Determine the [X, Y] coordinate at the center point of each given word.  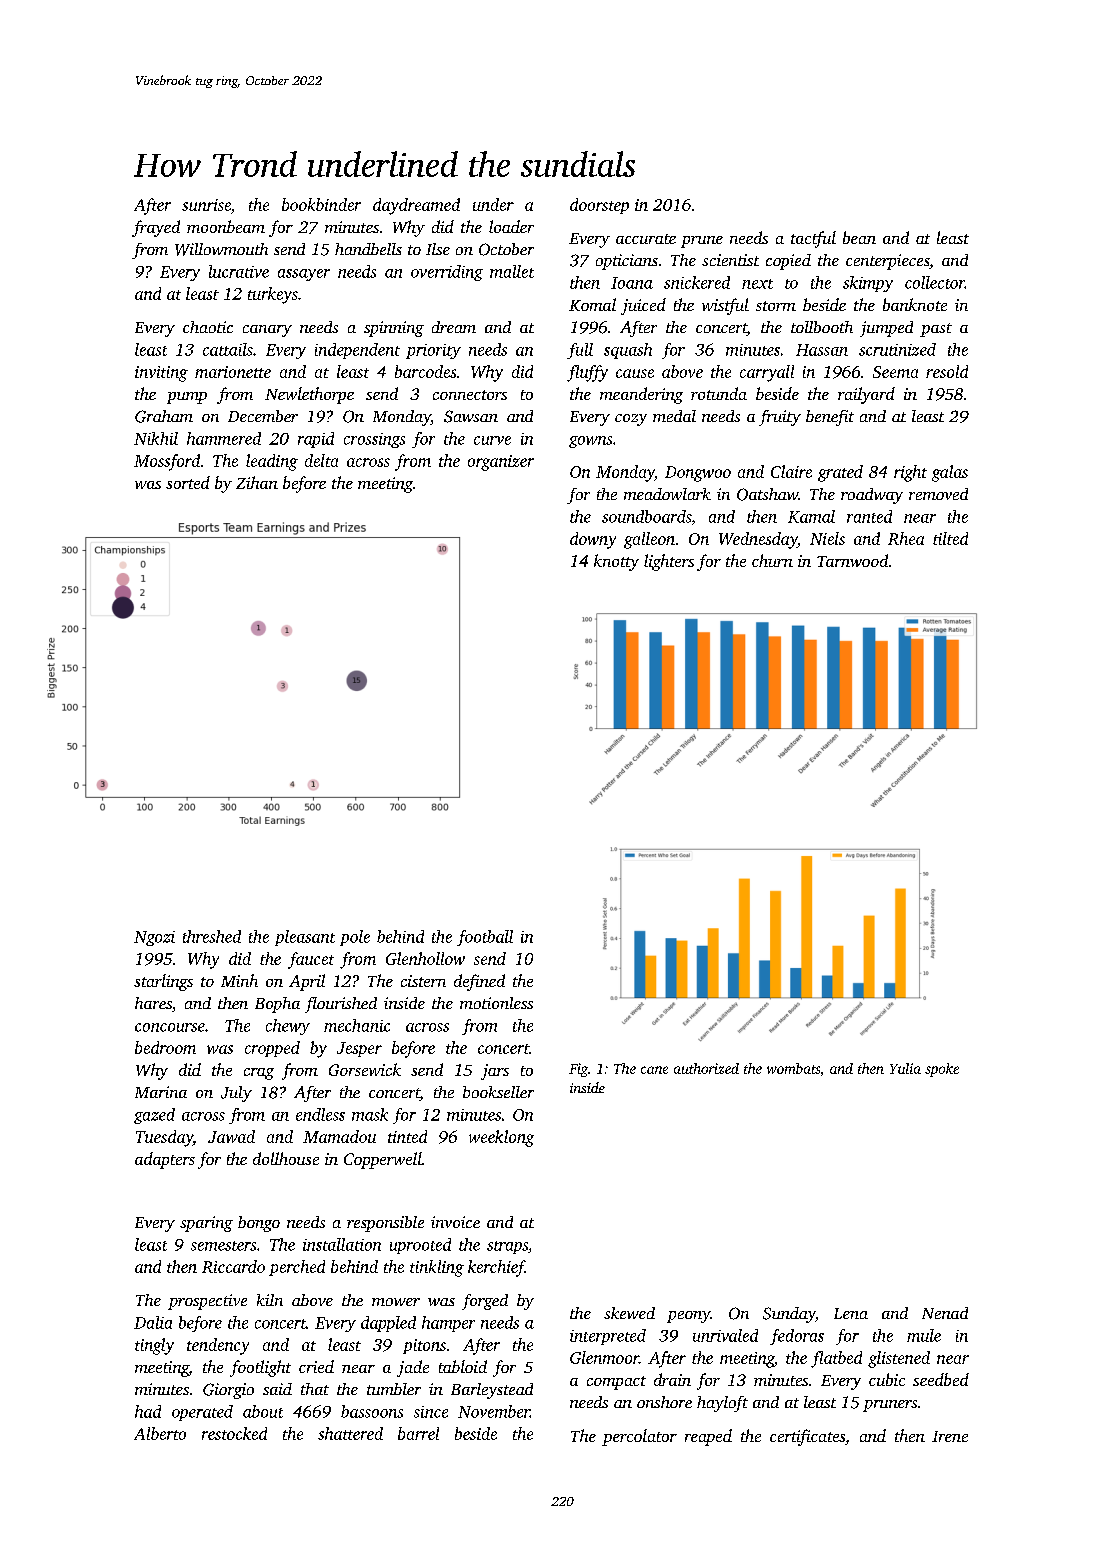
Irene [950, 1436]
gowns [590, 442]
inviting [161, 374]
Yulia [905, 1068]
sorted [188, 482]
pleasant [305, 938]
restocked [234, 1433]
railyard [866, 395]
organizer [501, 463]
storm [776, 306]
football [485, 938]
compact [616, 1383]
